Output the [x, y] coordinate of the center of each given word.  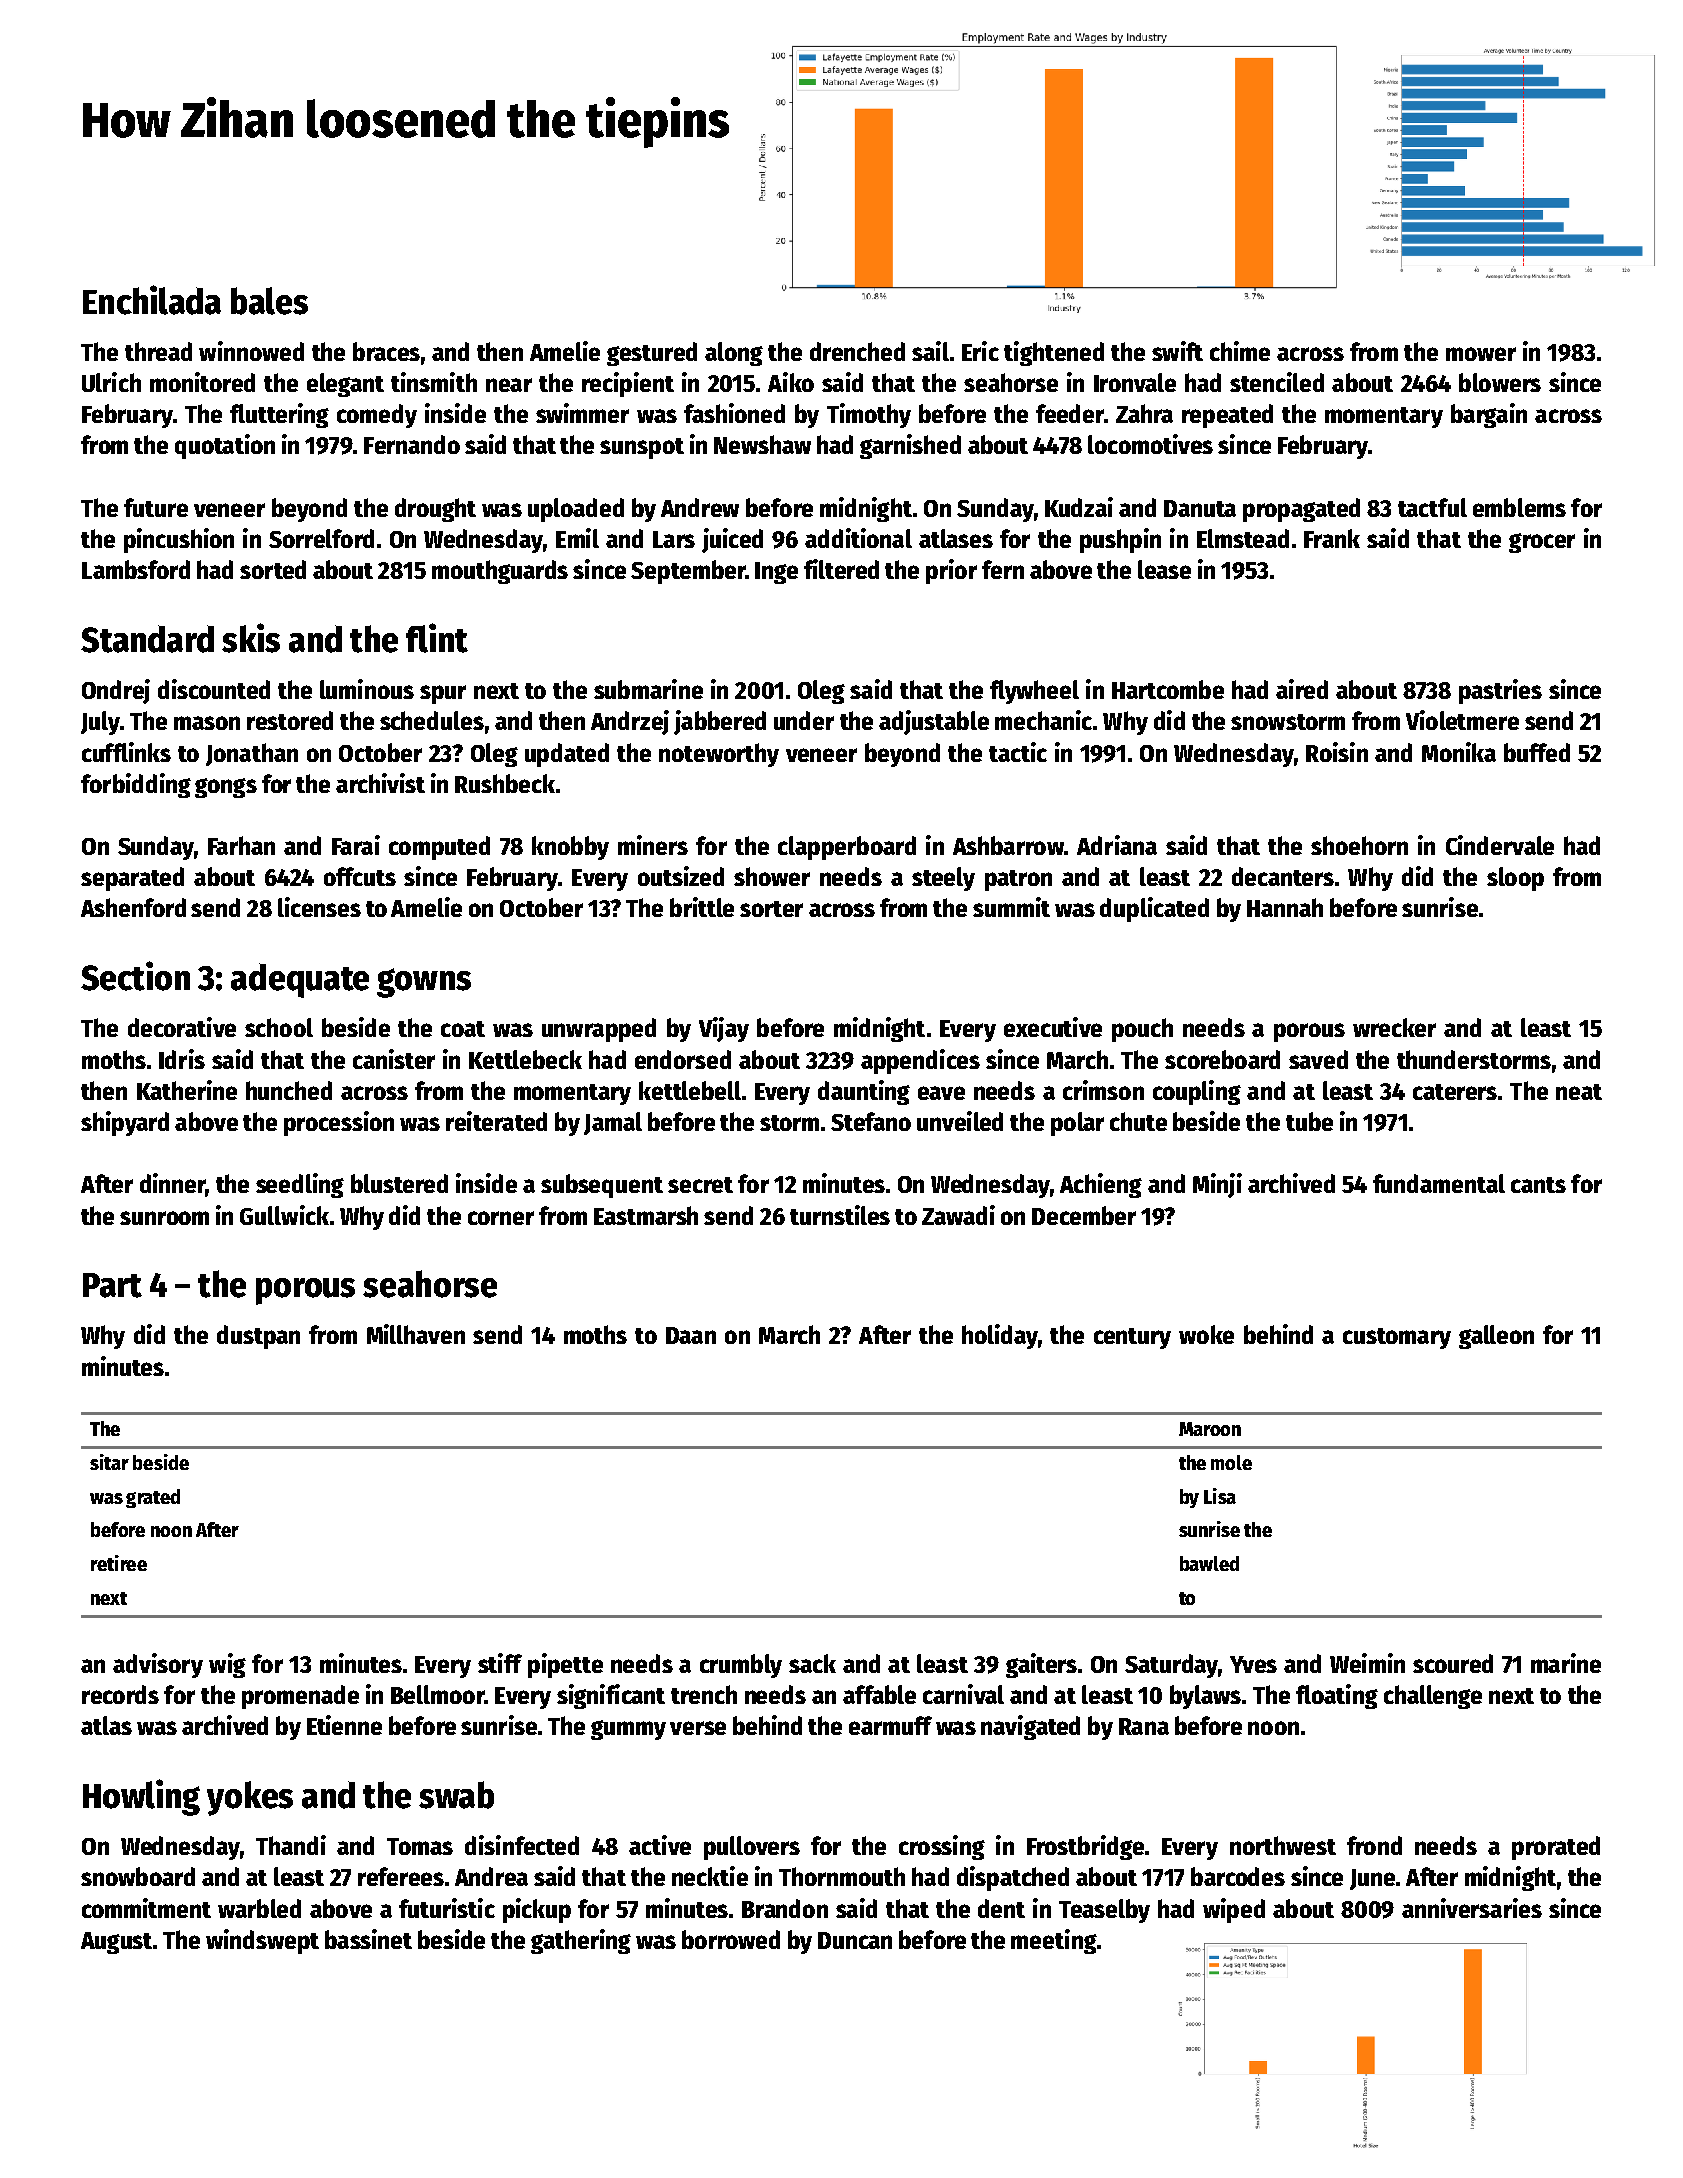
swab [456, 1795]
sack [812, 1663]
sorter [771, 909]
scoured [1453, 1663]
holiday [1000, 1336]
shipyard [125, 1123]
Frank [1332, 538]
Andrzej [630, 722]
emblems [1519, 507]
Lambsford [136, 569]
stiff [500, 1663]
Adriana [1117, 845]
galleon [1496, 1337]
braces [386, 351]
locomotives [1150, 444]
